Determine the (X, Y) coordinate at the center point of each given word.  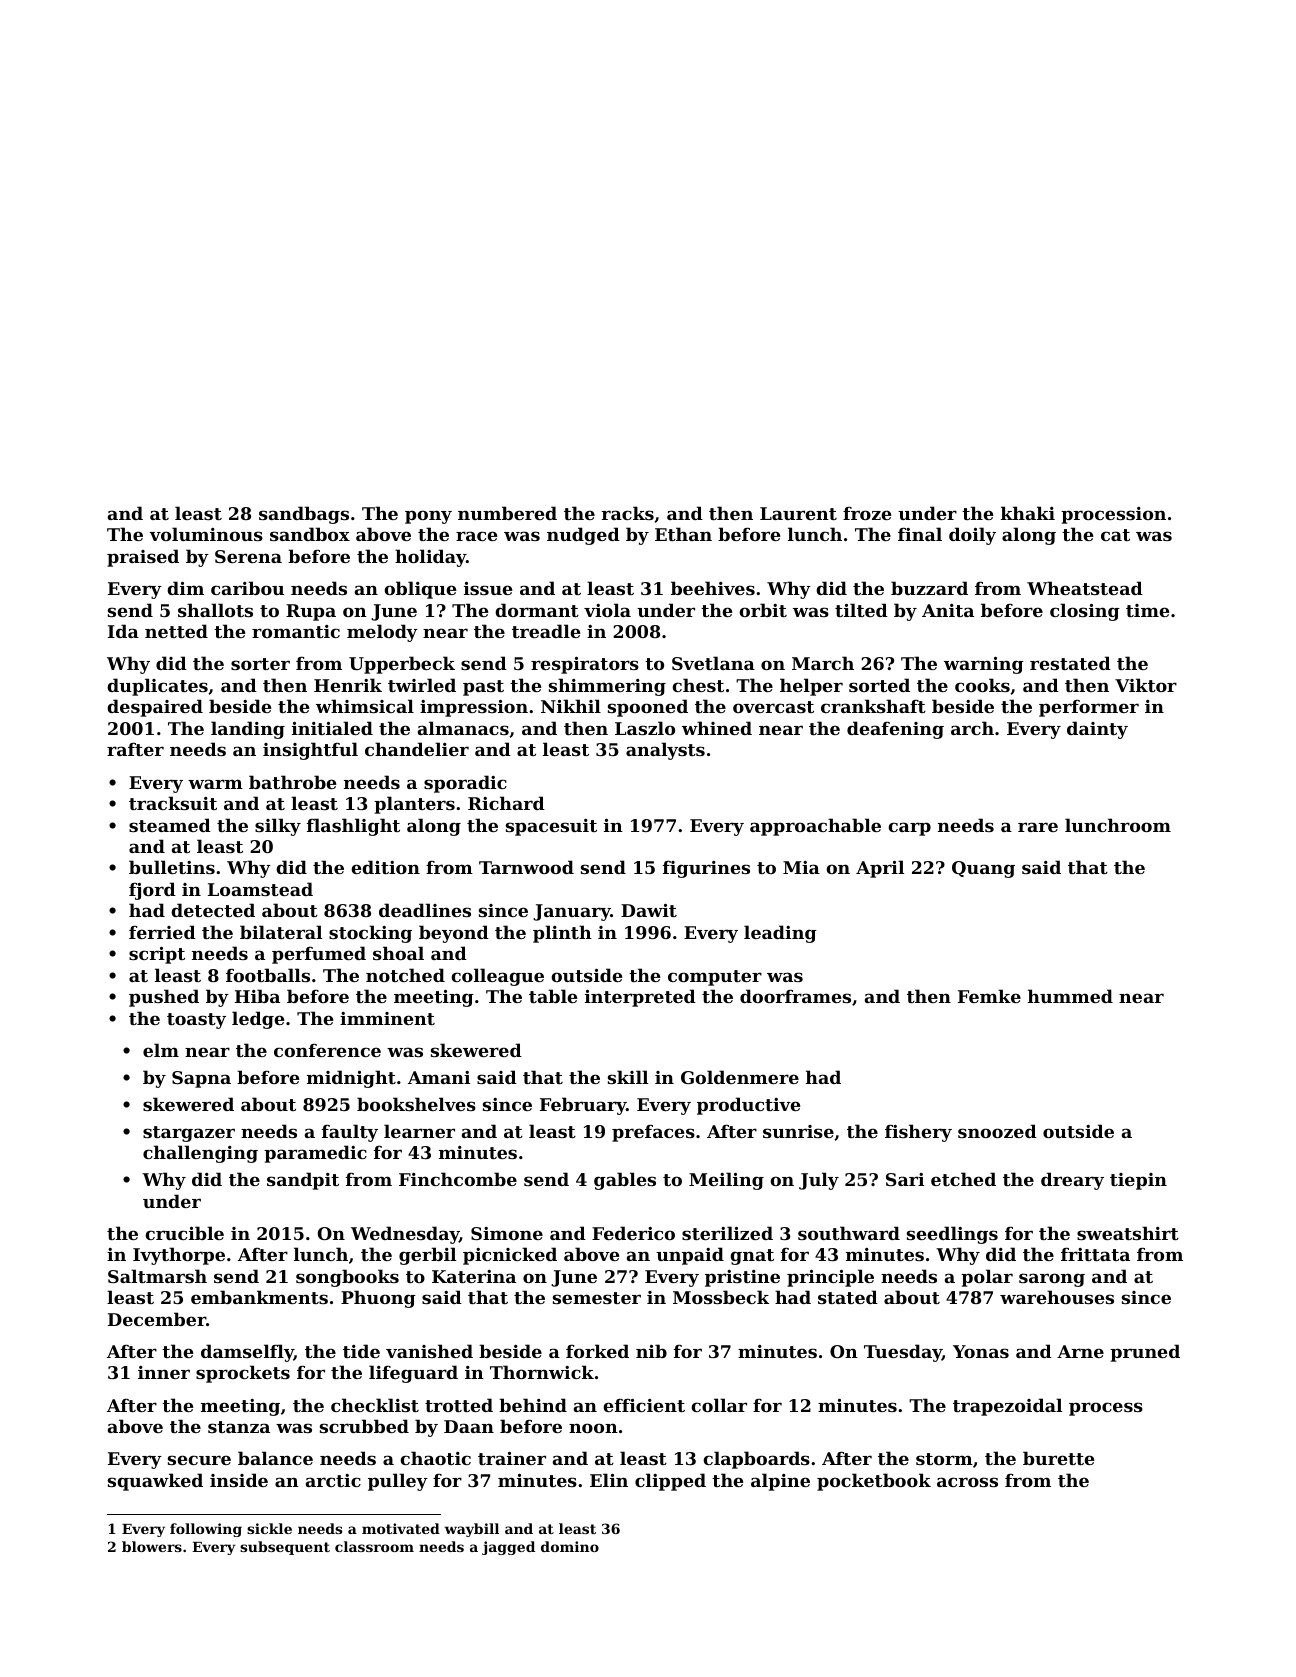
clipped (670, 1482)
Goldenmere (740, 1077)
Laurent (798, 513)
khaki (1028, 513)
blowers (152, 1546)
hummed (1070, 996)
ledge (258, 1020)
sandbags (304, 515)
